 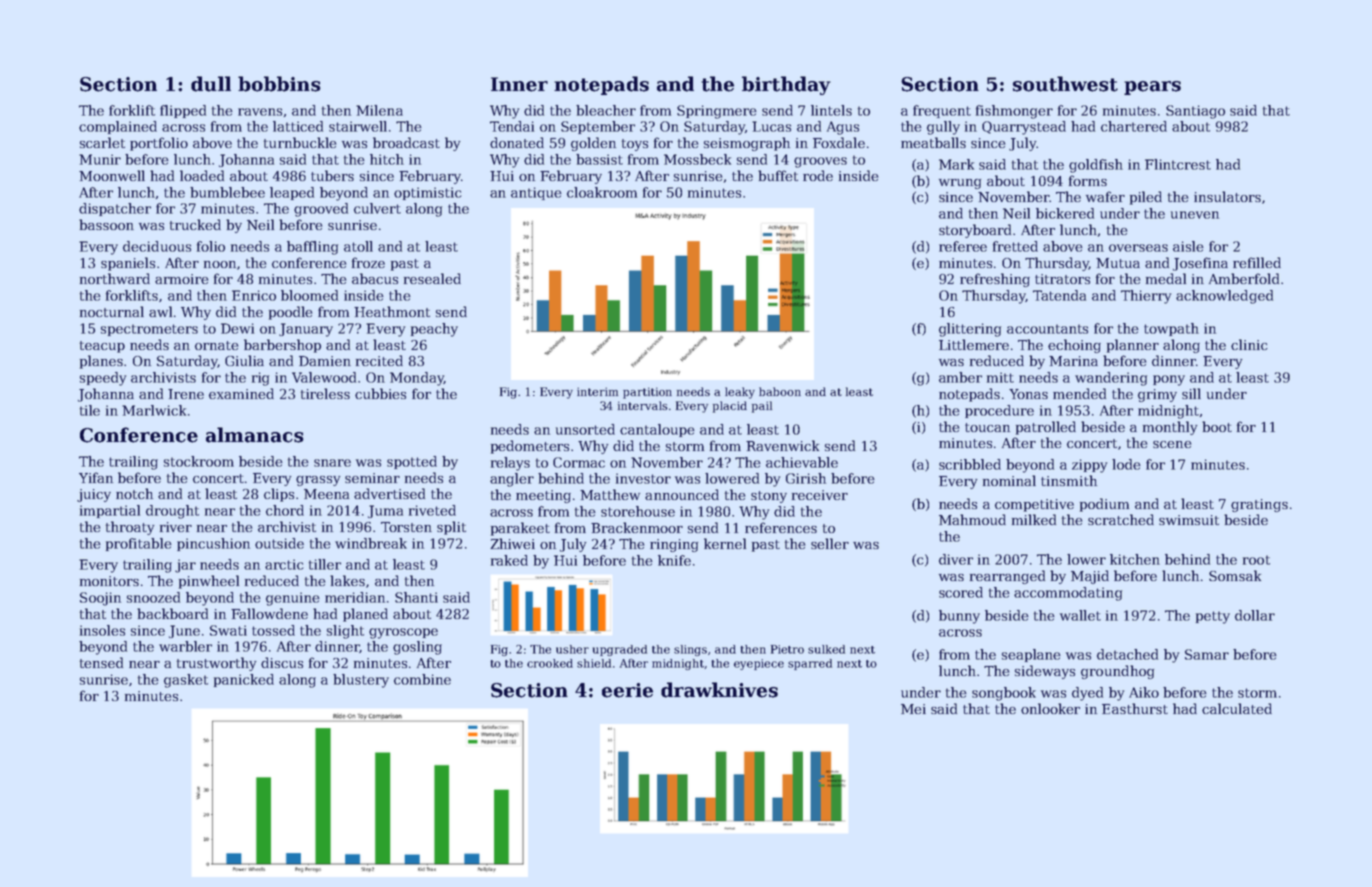 What do you see at coordinates (279, 84) in the screenshot?
I see `bobbins` at bounding box center [279, 84].
